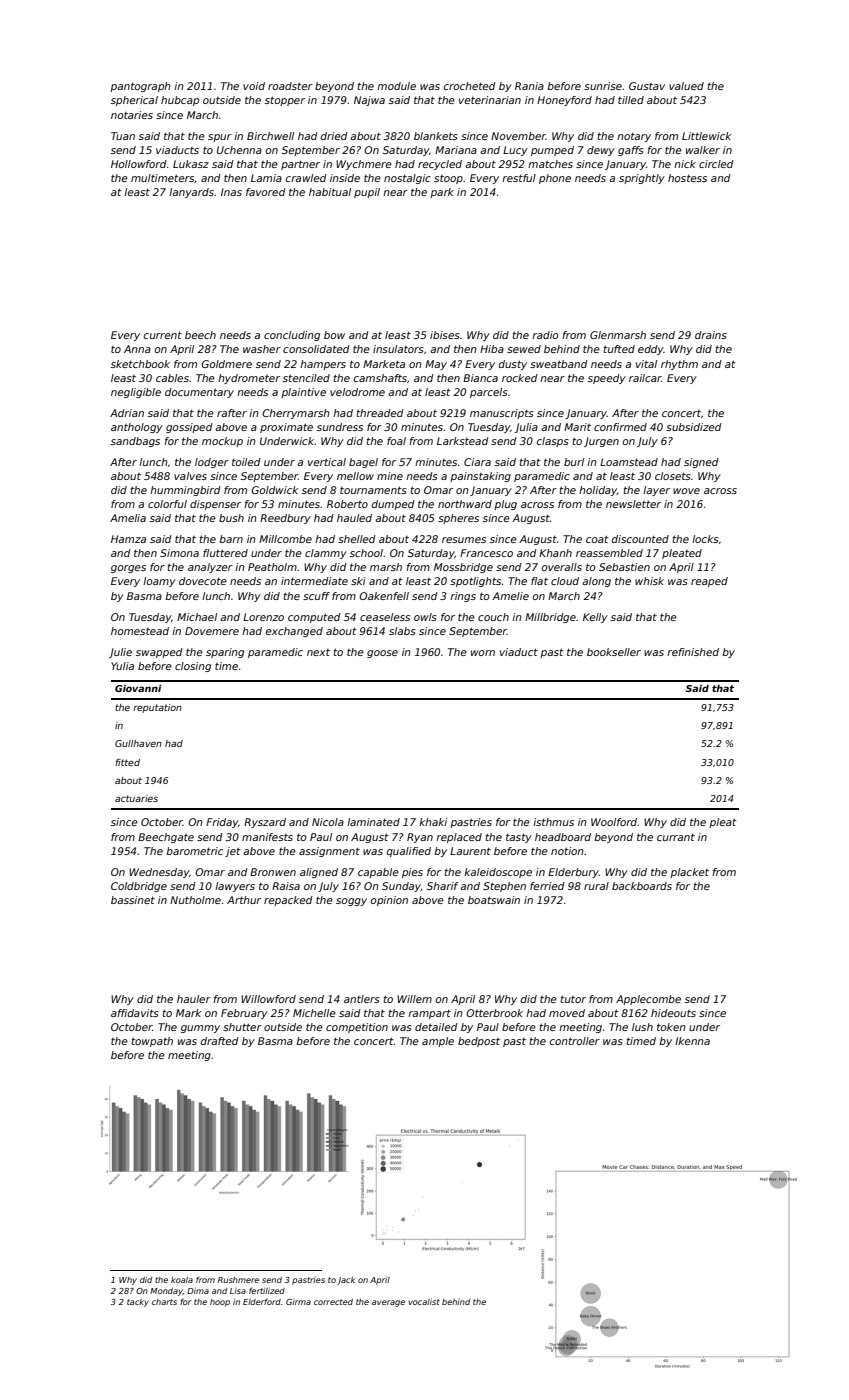  I want to click on lush, so click(642, 1027).
